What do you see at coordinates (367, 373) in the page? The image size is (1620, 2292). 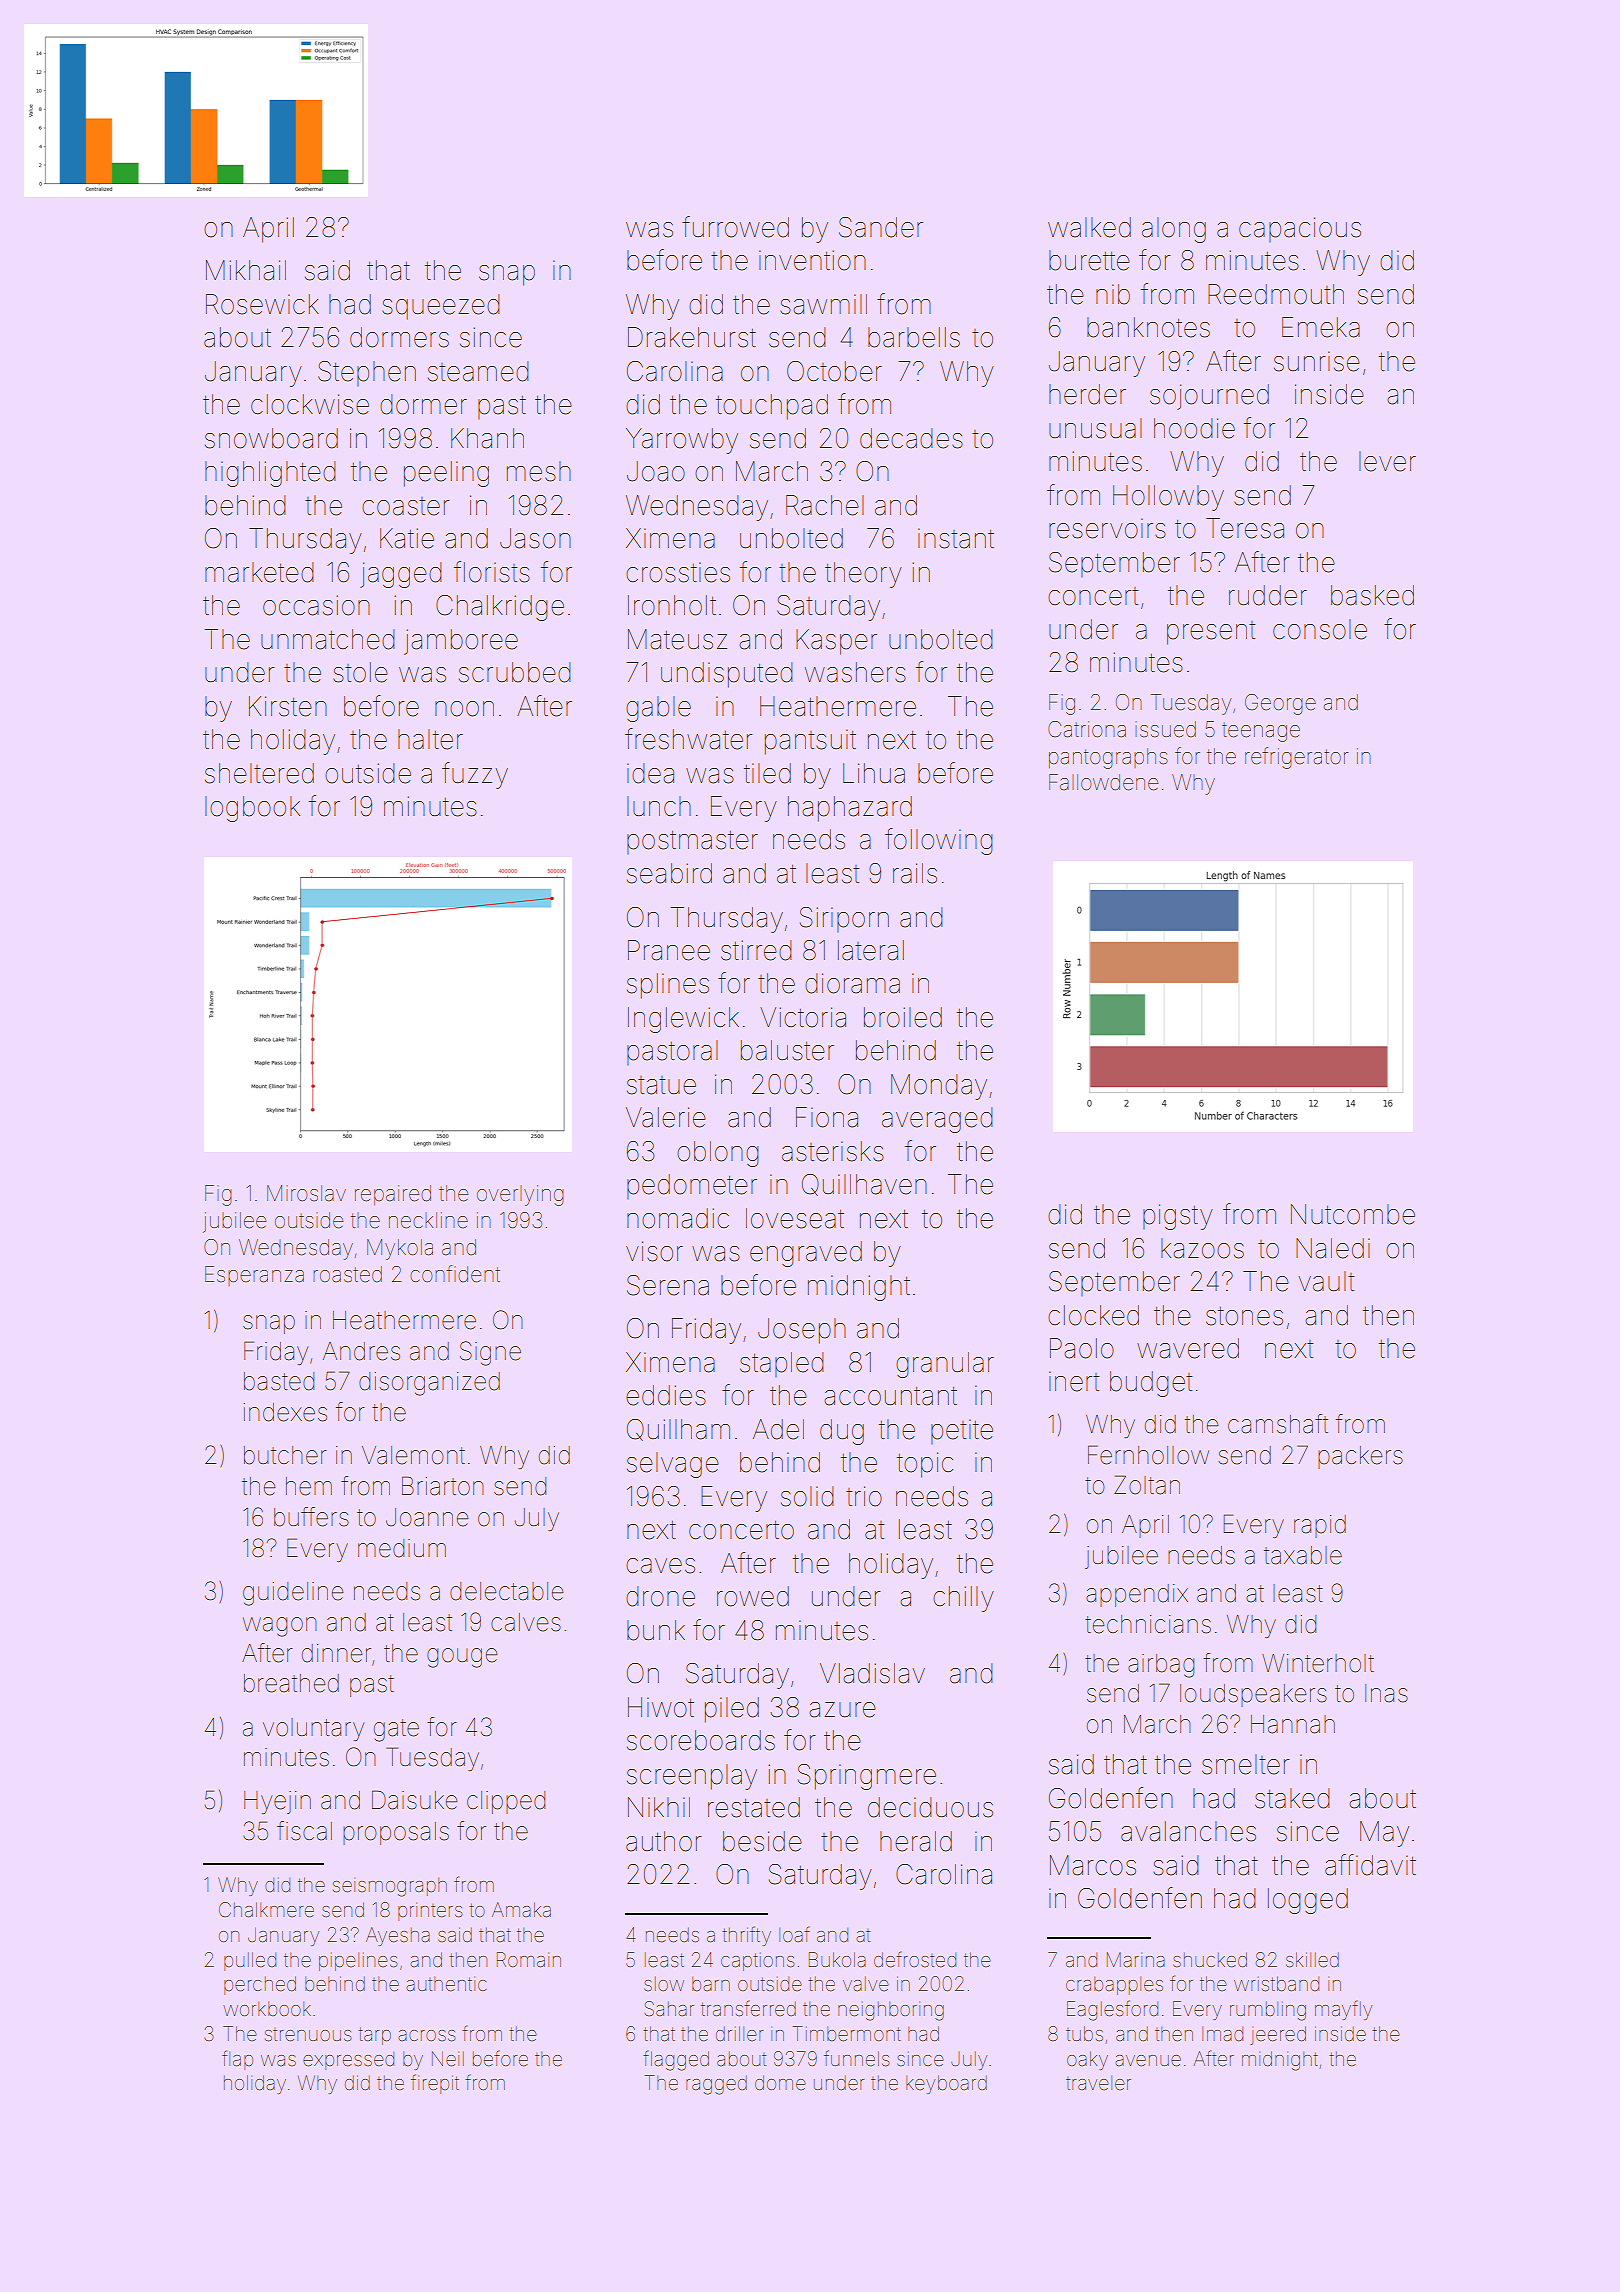 I see `Stephen` at bounding box center [367, 373].
